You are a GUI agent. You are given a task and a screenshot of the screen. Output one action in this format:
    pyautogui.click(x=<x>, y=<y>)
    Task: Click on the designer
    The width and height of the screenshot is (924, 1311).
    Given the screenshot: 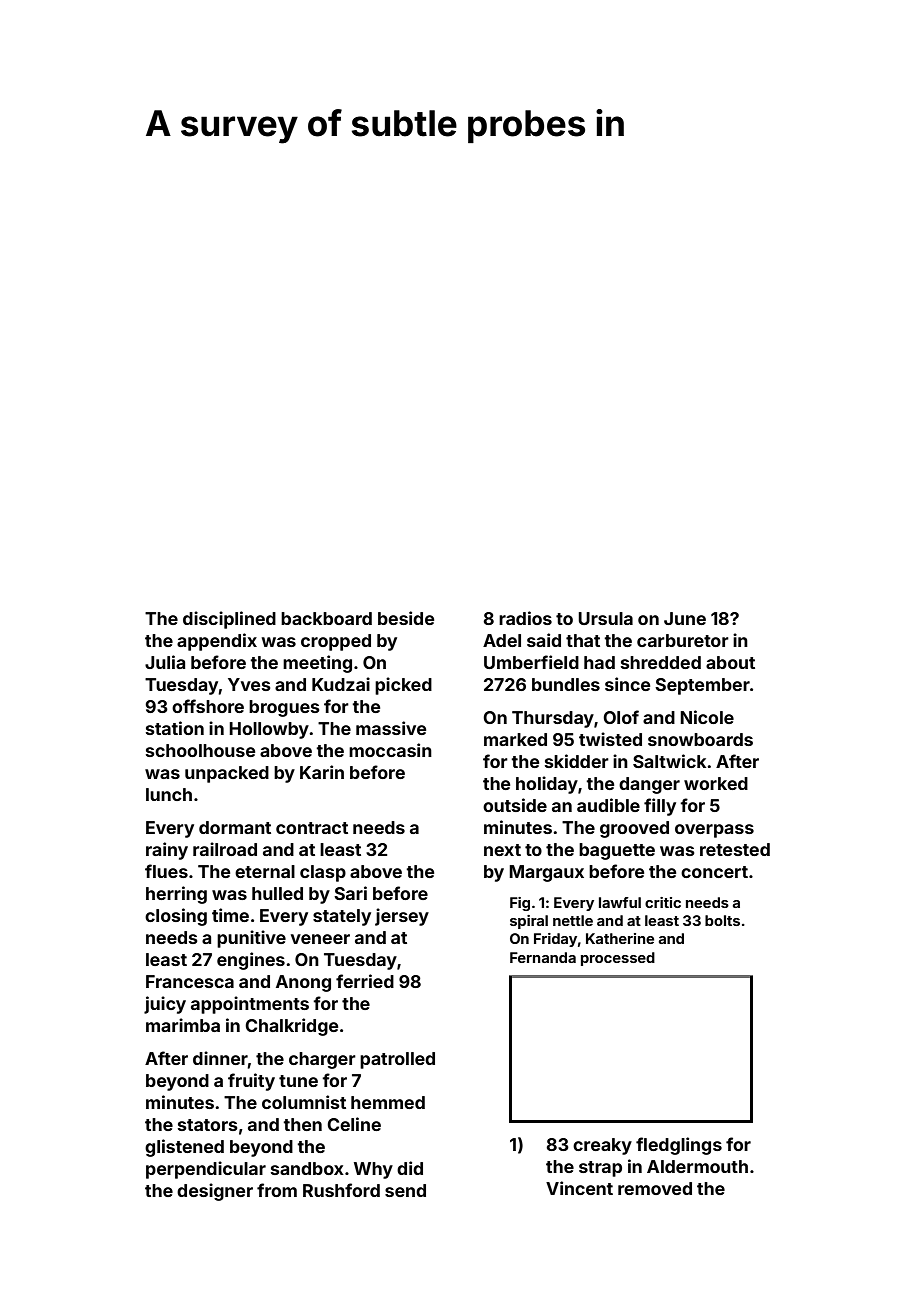 What is the action you would take?
    pyautogui.click(x=215, y=1192)
